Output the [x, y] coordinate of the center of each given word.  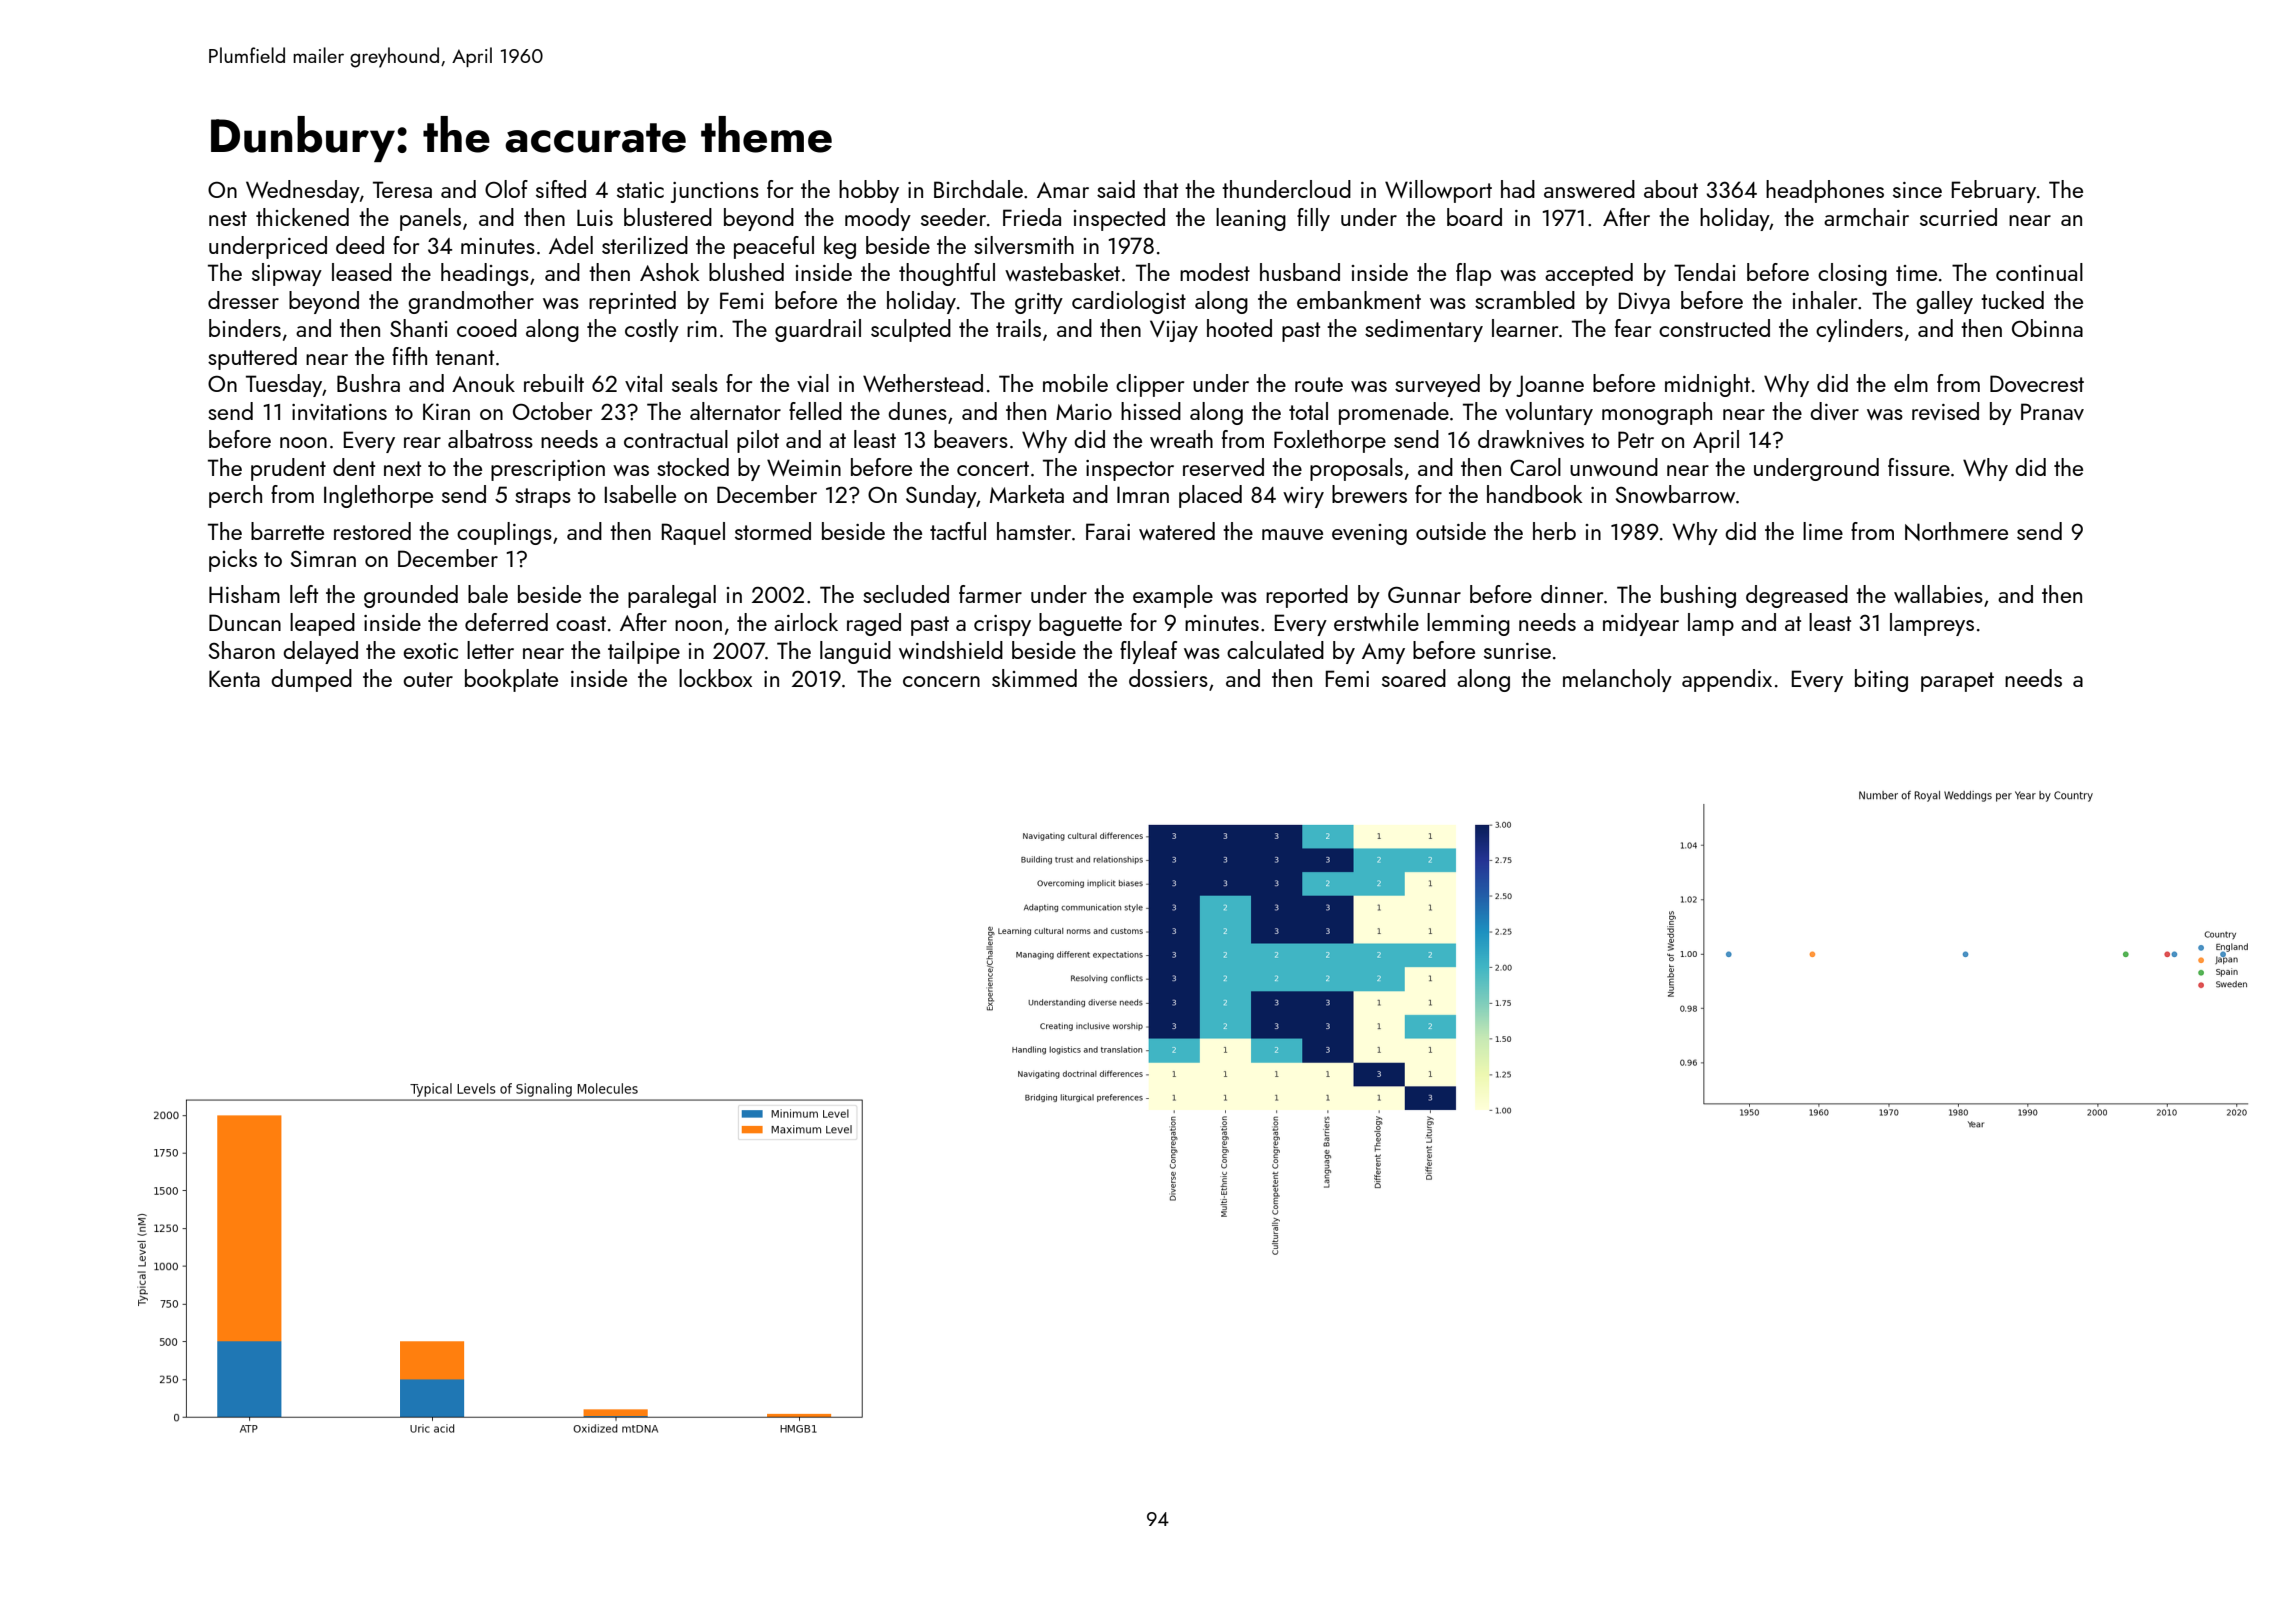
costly [652, 330]
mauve [1292, 534]
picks [233, 560]
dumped [311, 680]
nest [228, 218]
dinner [1572, 594]
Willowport [1438, 191]
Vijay [1174, 331]
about [1671, 189]
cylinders [1859, 330]
